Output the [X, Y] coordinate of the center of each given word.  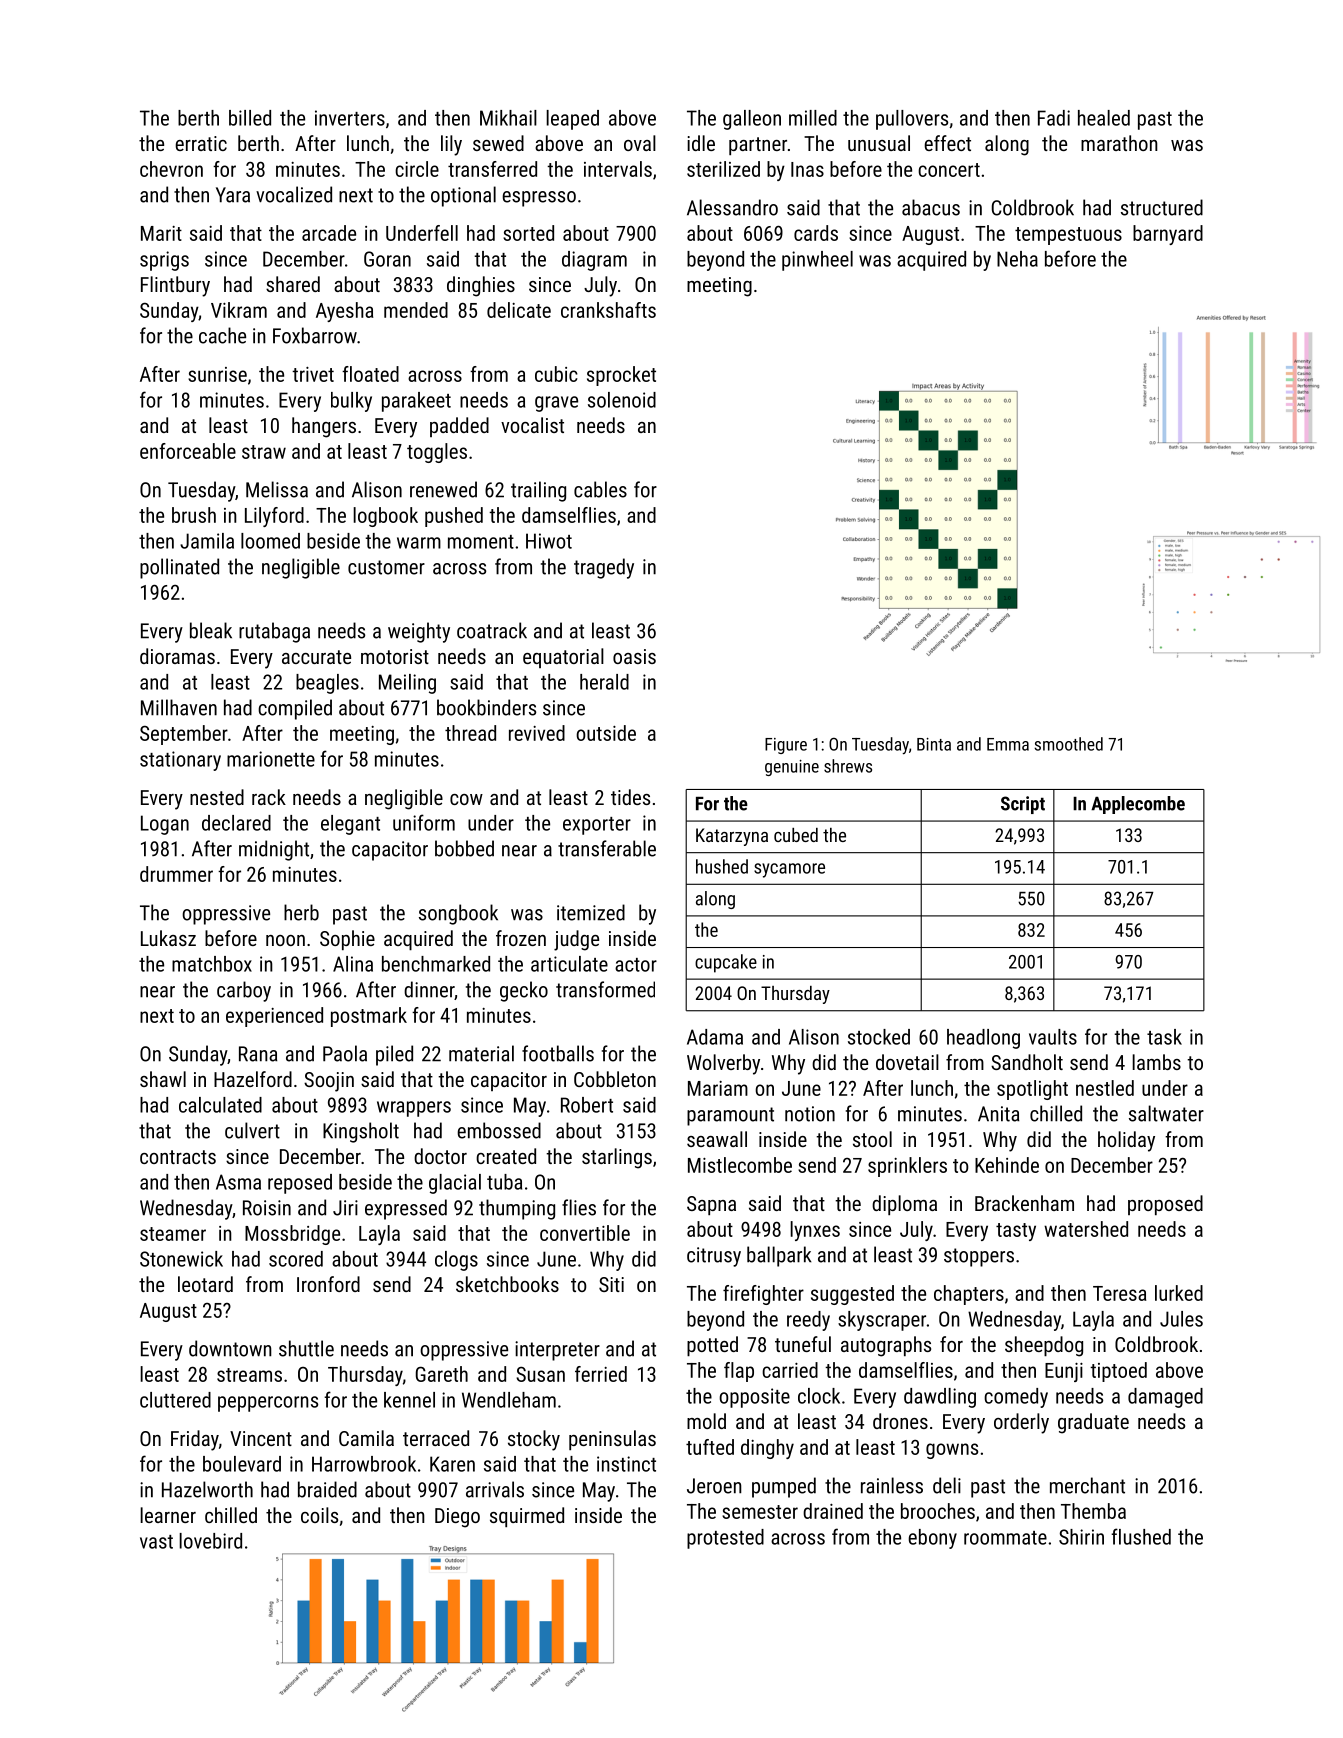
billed [250, 118]
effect [947, 143]
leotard [205, 1284]
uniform [424, 822]
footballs [558, 1053]
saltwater [1166, 1113]
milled [813, 118]
